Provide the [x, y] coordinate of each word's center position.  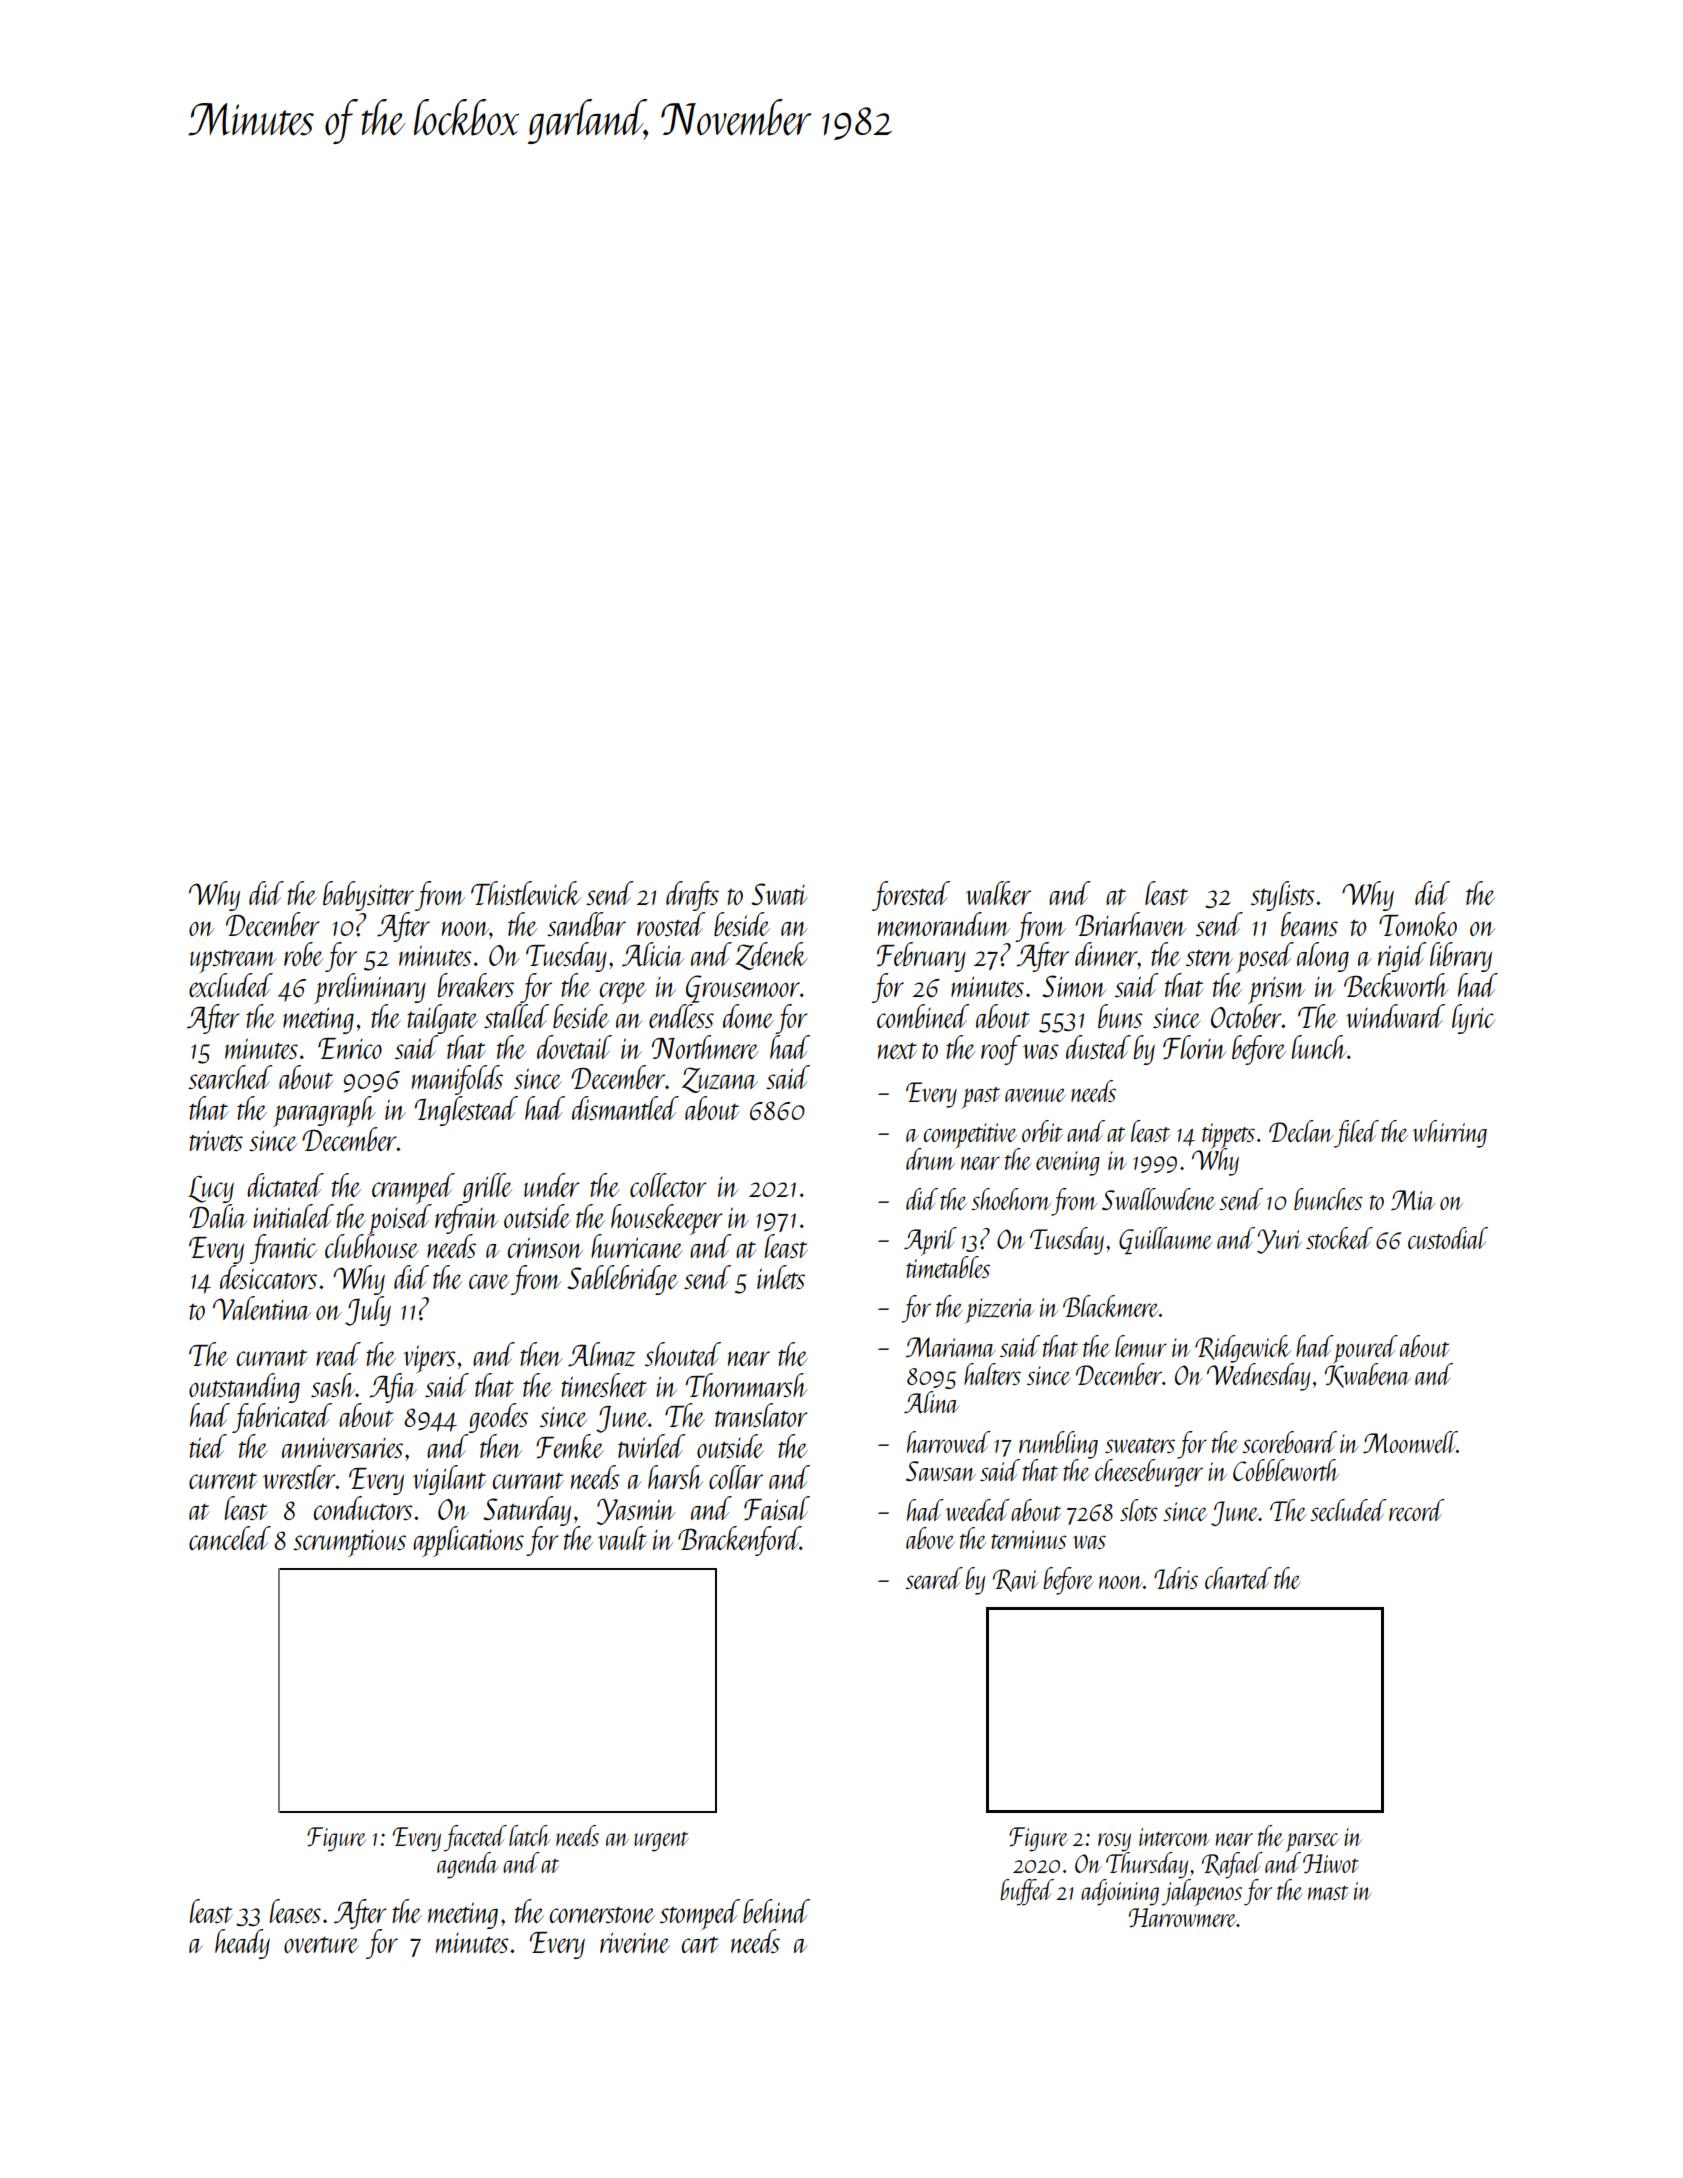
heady [242, 1944]
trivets [216, 1140]
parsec [1312, 1842]
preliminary [370, 988]
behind [776, 1911]
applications [468, 1541]
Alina [931, 1402]
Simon [1074, 986]
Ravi [1015, 1580]
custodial [1448, 1238]
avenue [1035, 1095]
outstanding [244, 1388]
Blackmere [1111, 1306]
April [930, 1241]
